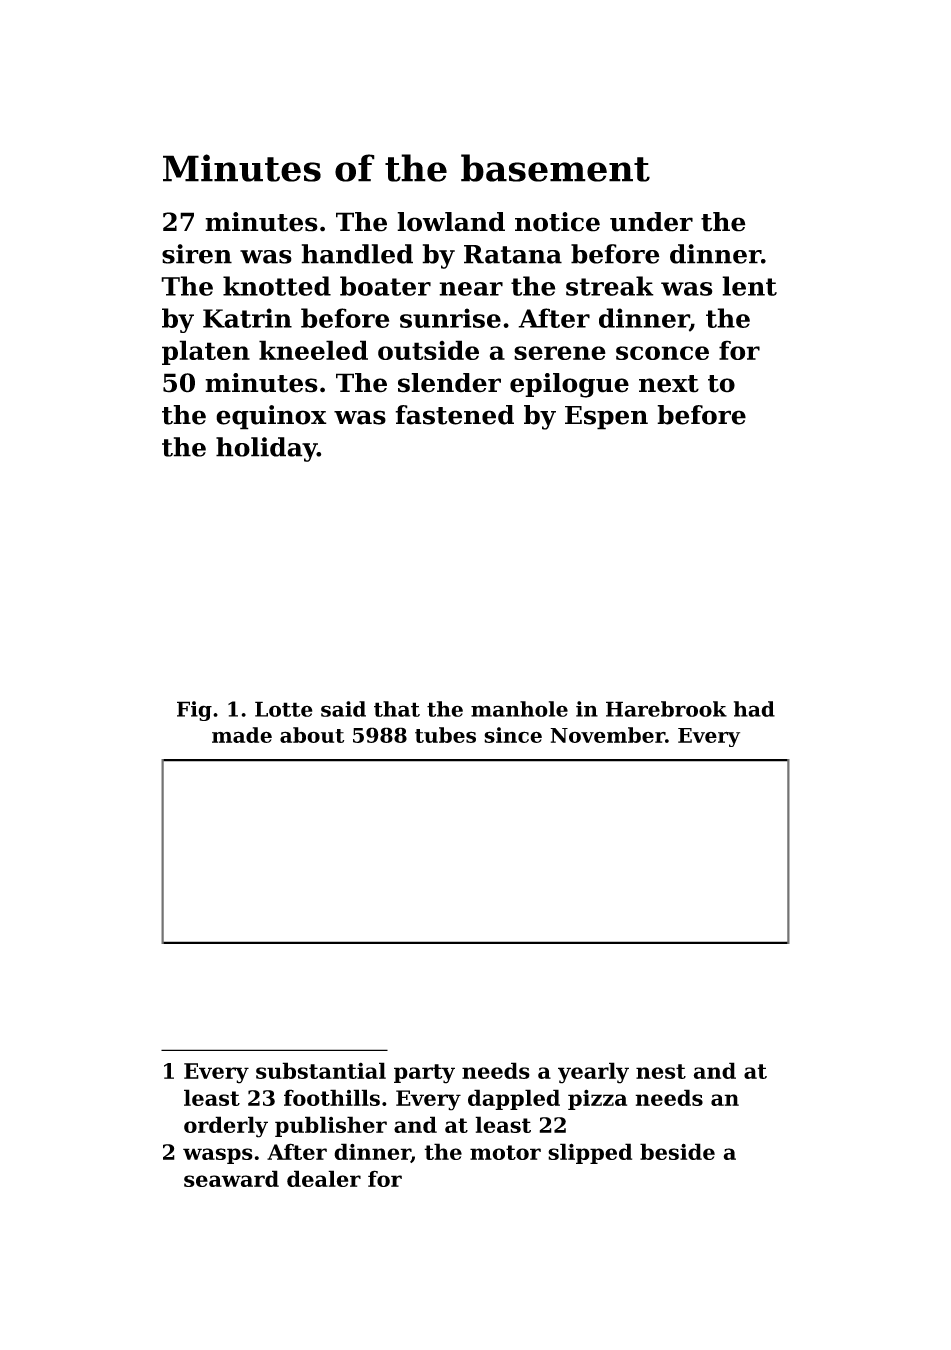 This page has width=951, height=1350. I want to click on wasps, so click(218, 1156).
